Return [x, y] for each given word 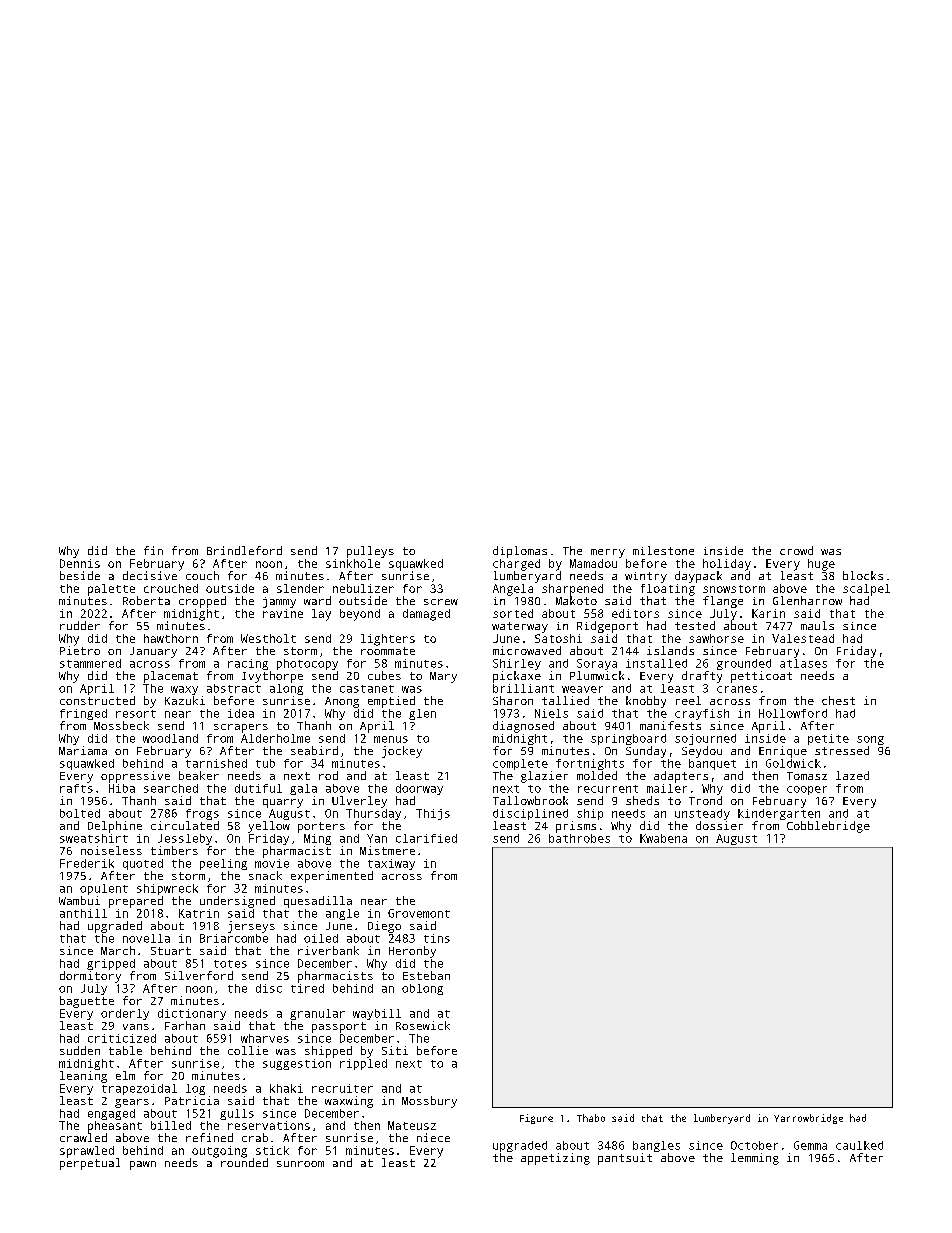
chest [838, 700]
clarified [426, 838]
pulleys [370, 552]
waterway [520, 627]
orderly [125, 1014]
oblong [422, 989]
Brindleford [244, 550]
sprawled [87, 1152]
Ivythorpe [272, 677]
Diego [384, 927]
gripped [111, 964]
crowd [796, 550]
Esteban [426, 975]
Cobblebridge [828, 827]
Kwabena [663, 838]
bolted [80, 813]
